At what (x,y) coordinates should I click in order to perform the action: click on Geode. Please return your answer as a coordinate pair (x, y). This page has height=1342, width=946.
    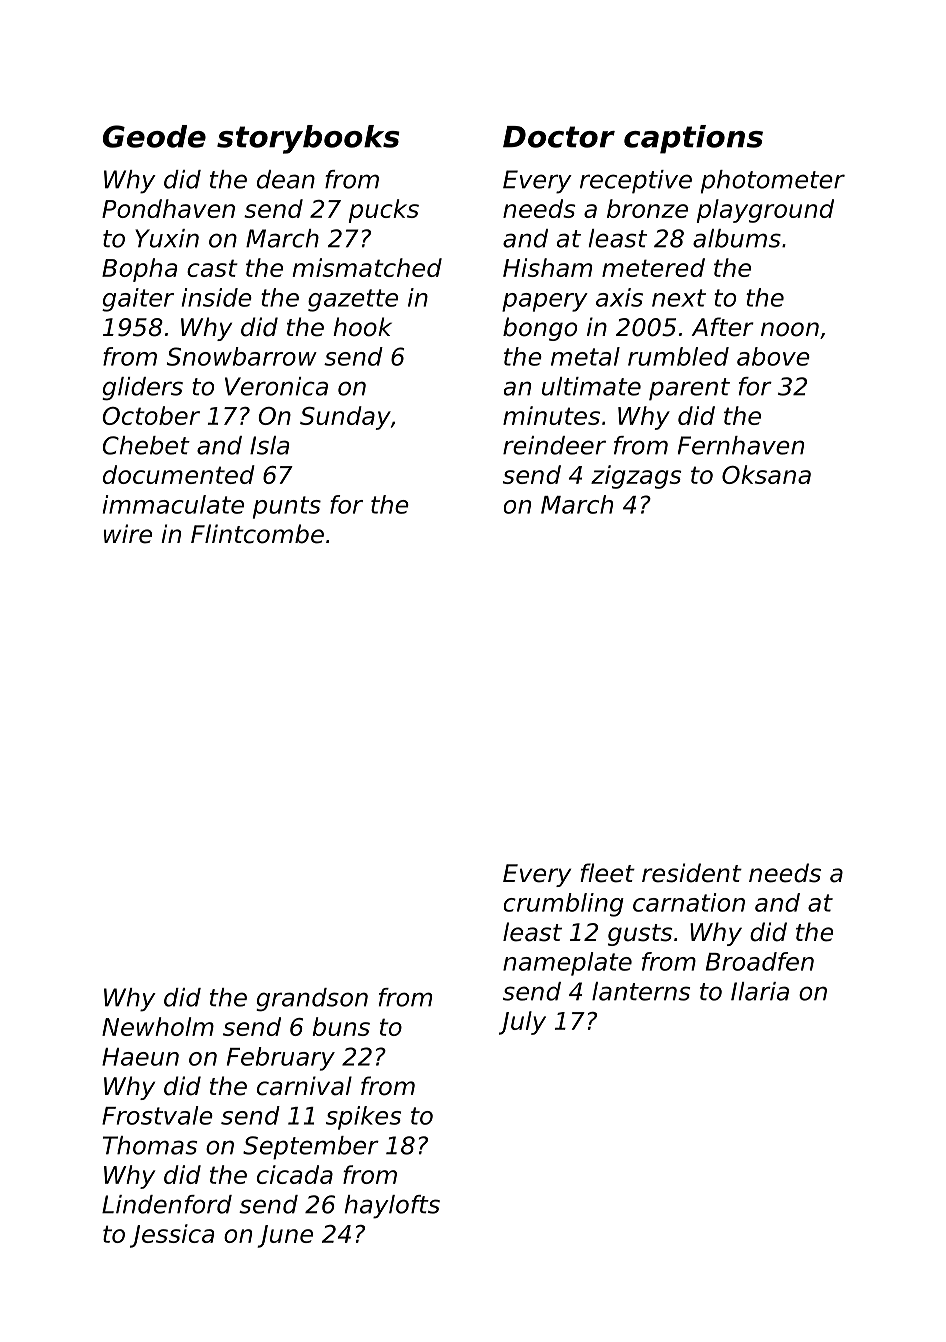
    Looking at the image, I should click on (154, 136).
